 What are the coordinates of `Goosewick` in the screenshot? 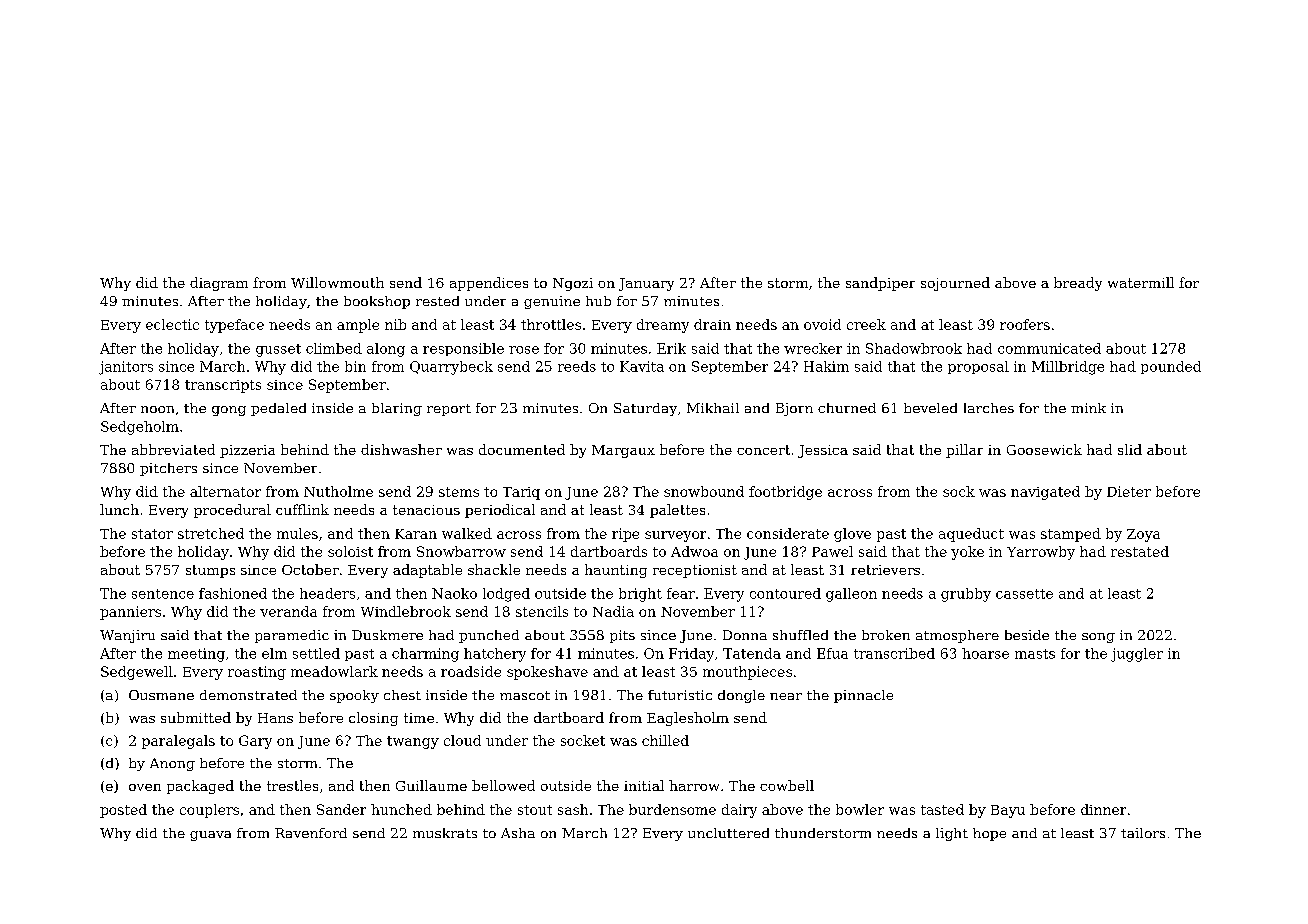 It's located at (1044, 449).
